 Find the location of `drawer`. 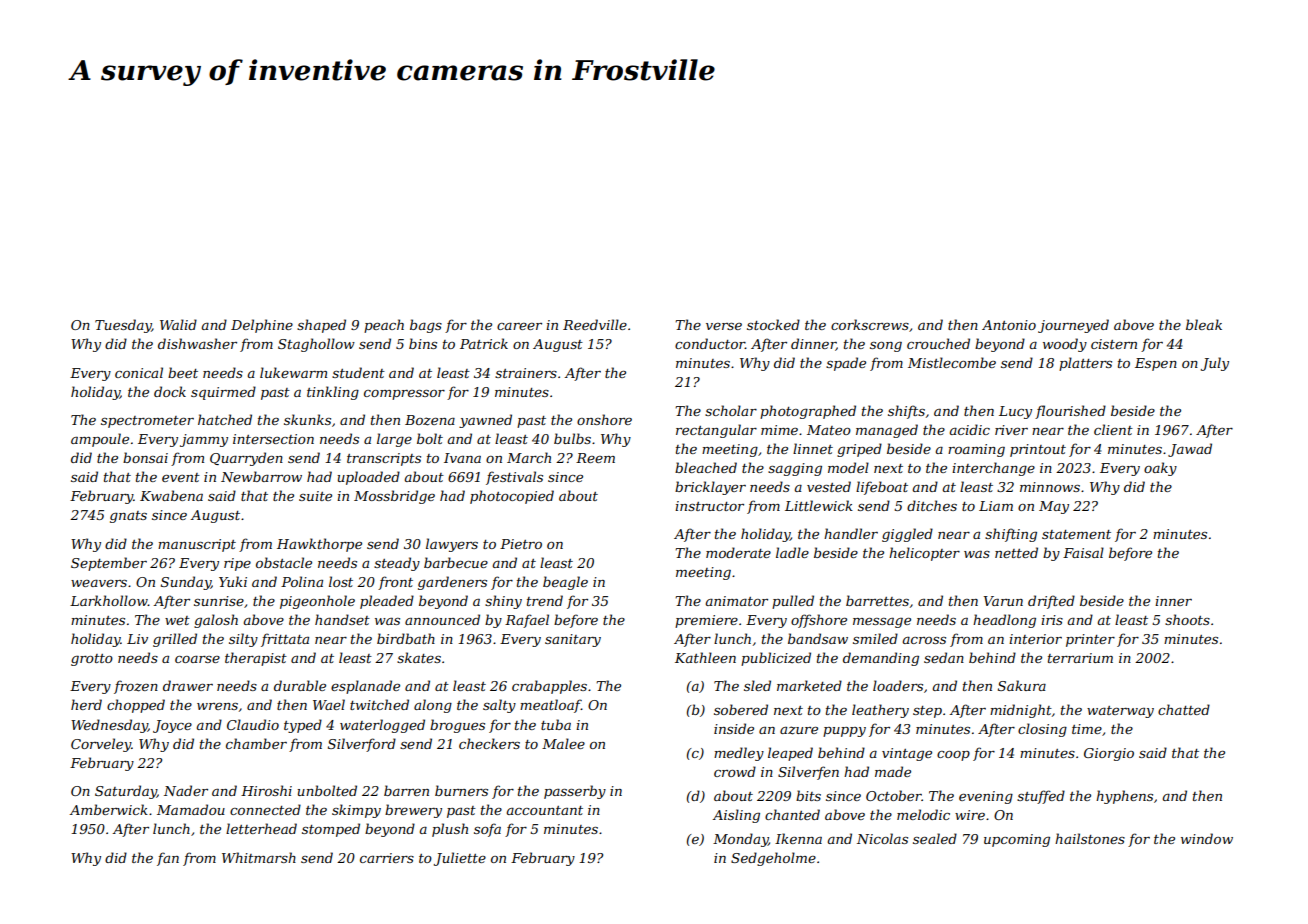

drawer is located at coordinates (188, 685).
